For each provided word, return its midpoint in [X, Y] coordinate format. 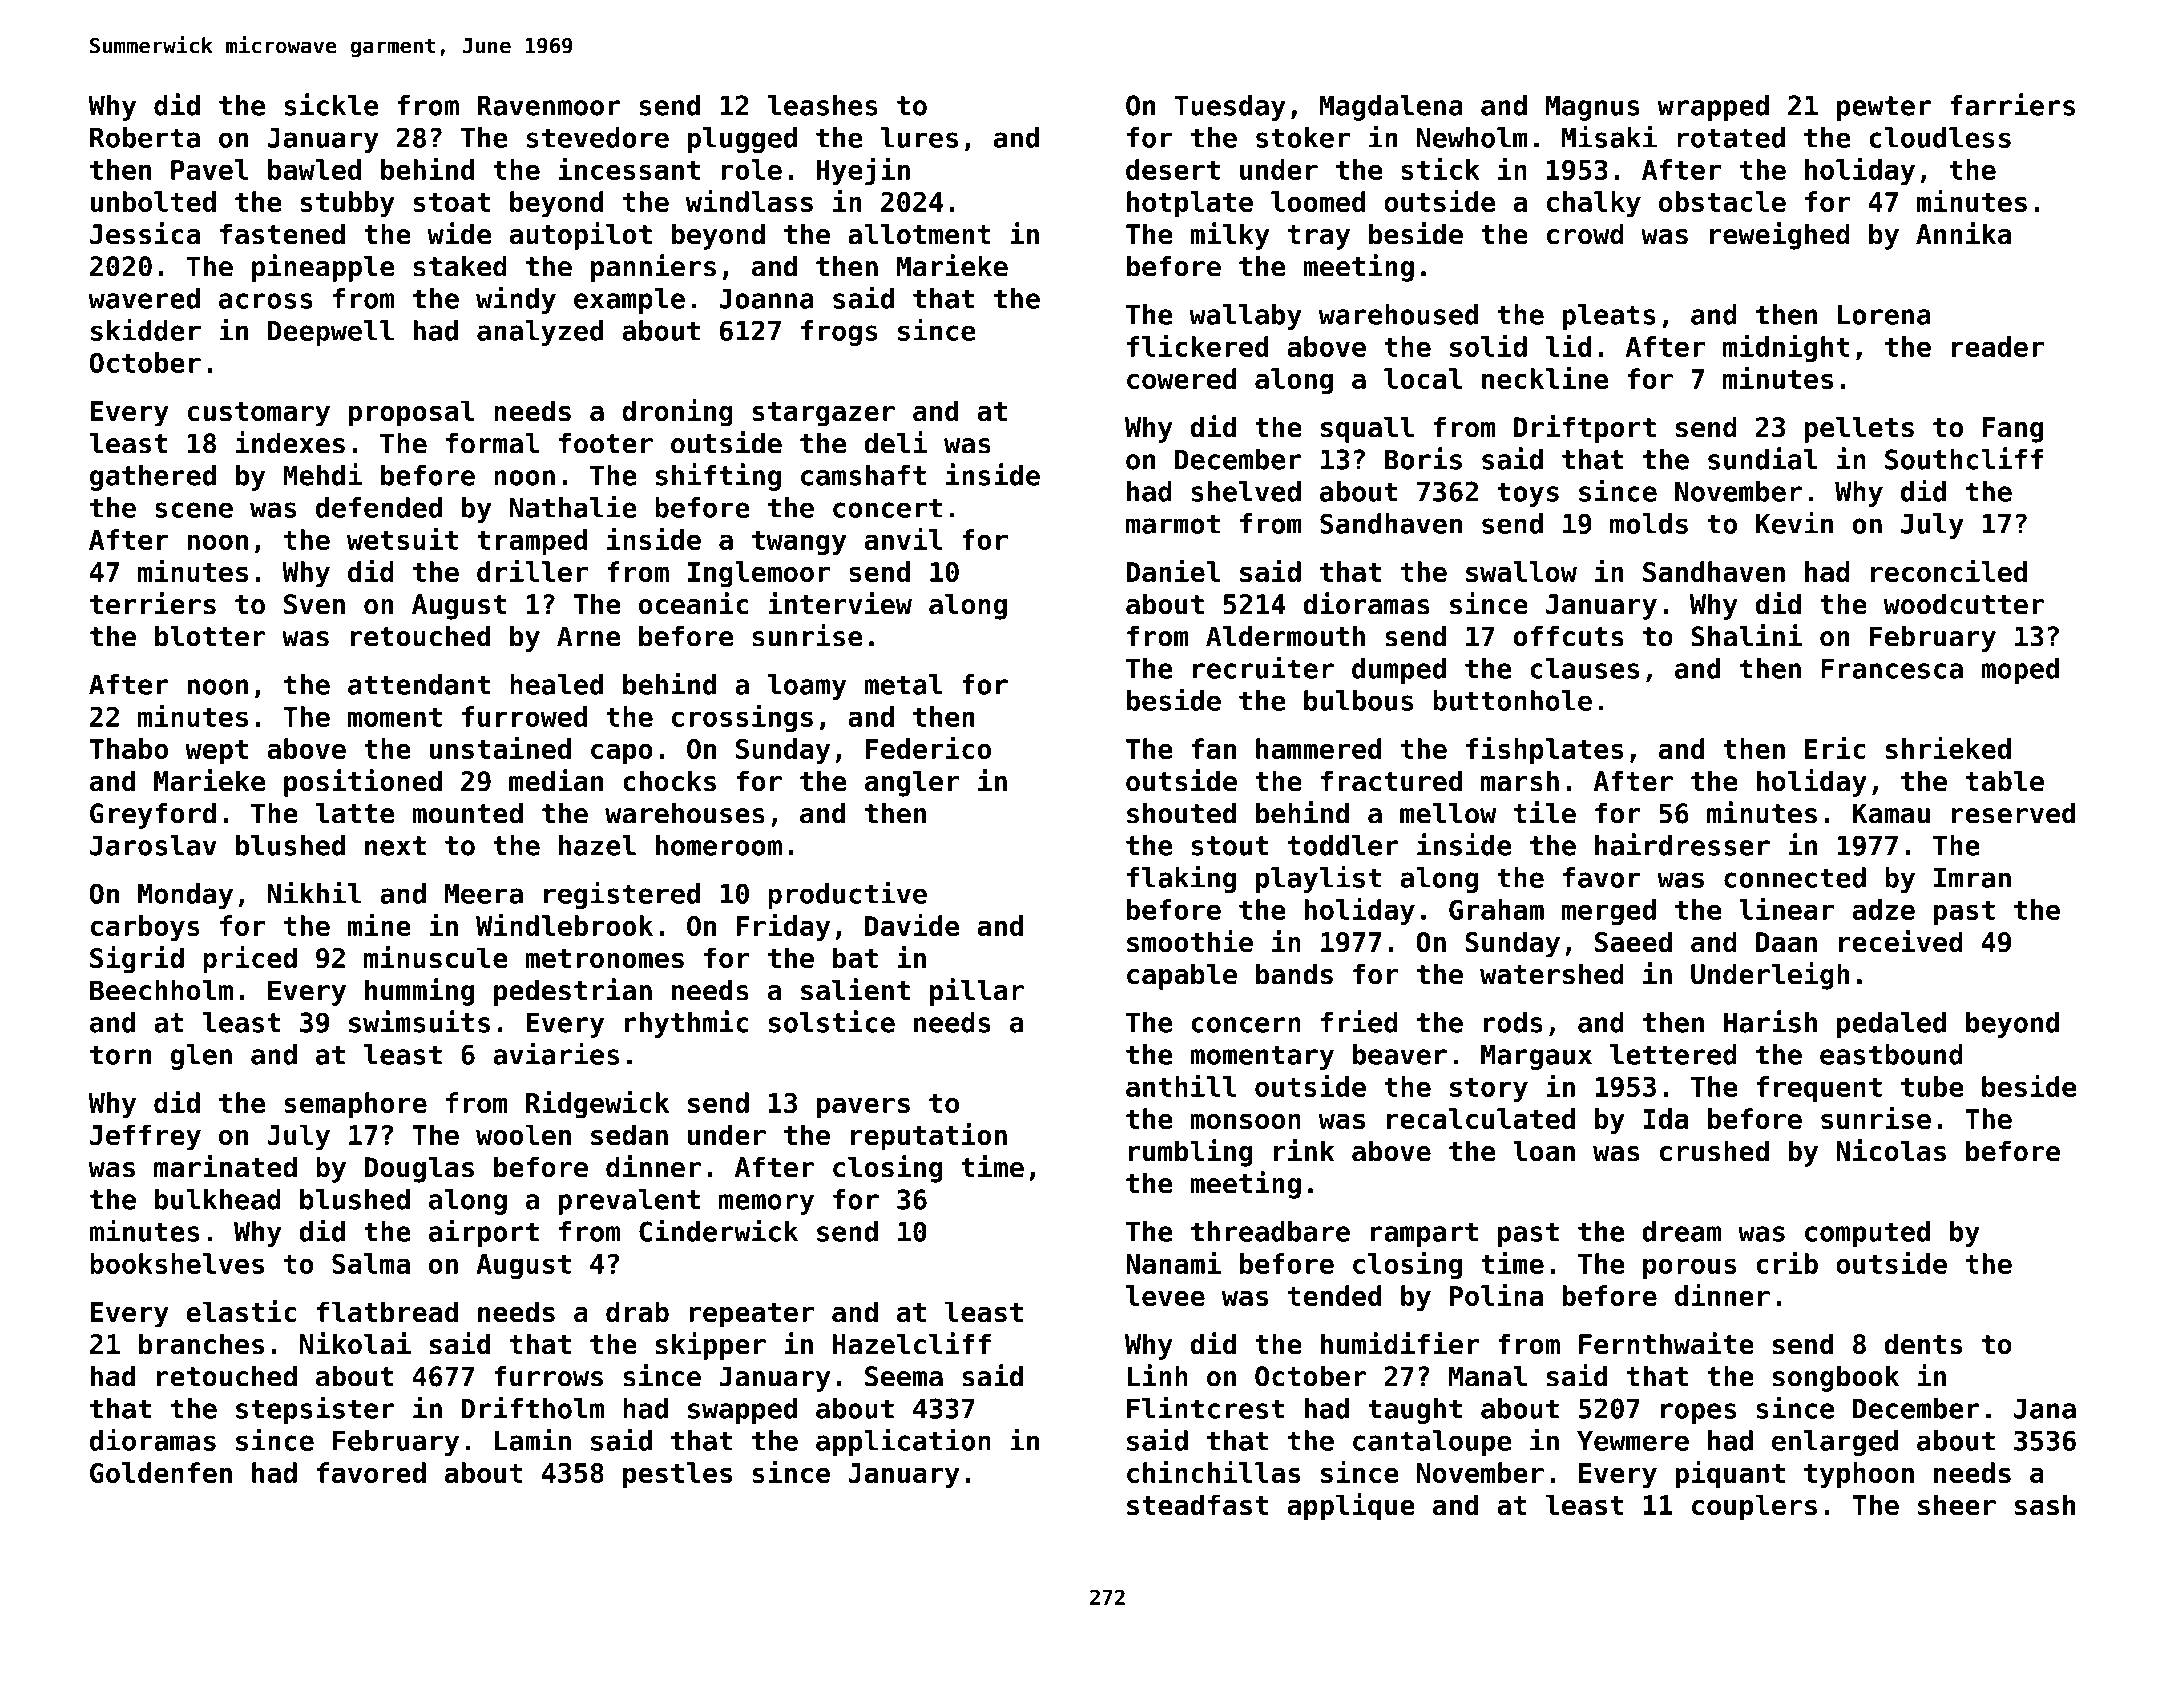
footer [606, 443]
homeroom [719, 845]
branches [201, 1344]
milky [1230, 236]
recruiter [1263, 667]
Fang [2013, 430]
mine [379, 925]
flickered [1198, 346]
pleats [1609, 317]
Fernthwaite [1666, 1343]
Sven [314, 604]
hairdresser [1682, 844]
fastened [282, 234]
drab [637, 1311]
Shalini [1746, 635]
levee [1165, 1295]
